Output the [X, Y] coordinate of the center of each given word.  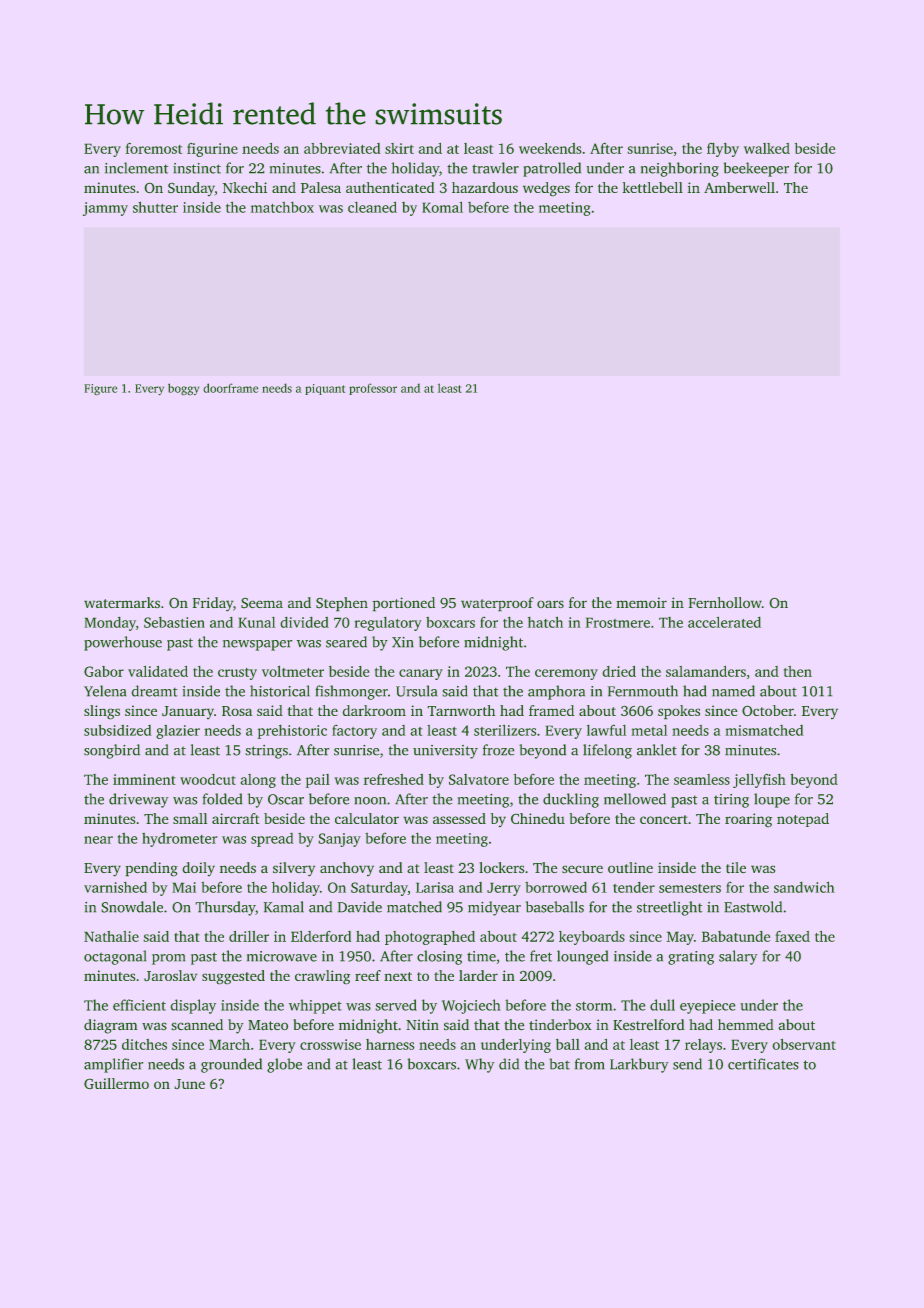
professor [373, 389]
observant [804, 1044]
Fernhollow [725, 602]
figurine [212, 150]
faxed [792, 936]
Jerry [504, 889]
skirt [399, 148]
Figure [100, 389]
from [589, 1064]
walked [767, 148]
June [190, 1084]
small [190, 818]
